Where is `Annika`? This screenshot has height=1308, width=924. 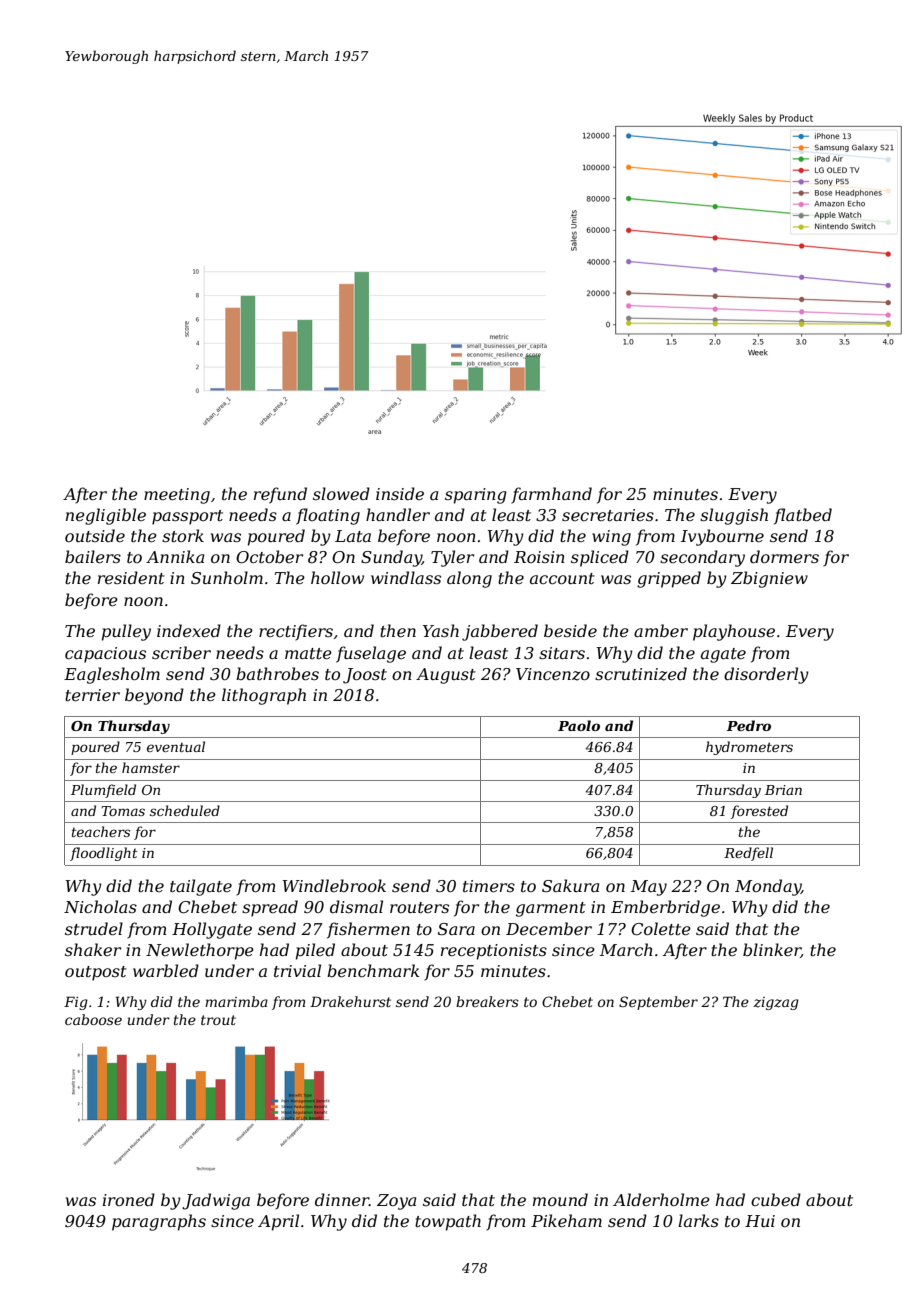
Annika is located at coordinates (175, 556).
